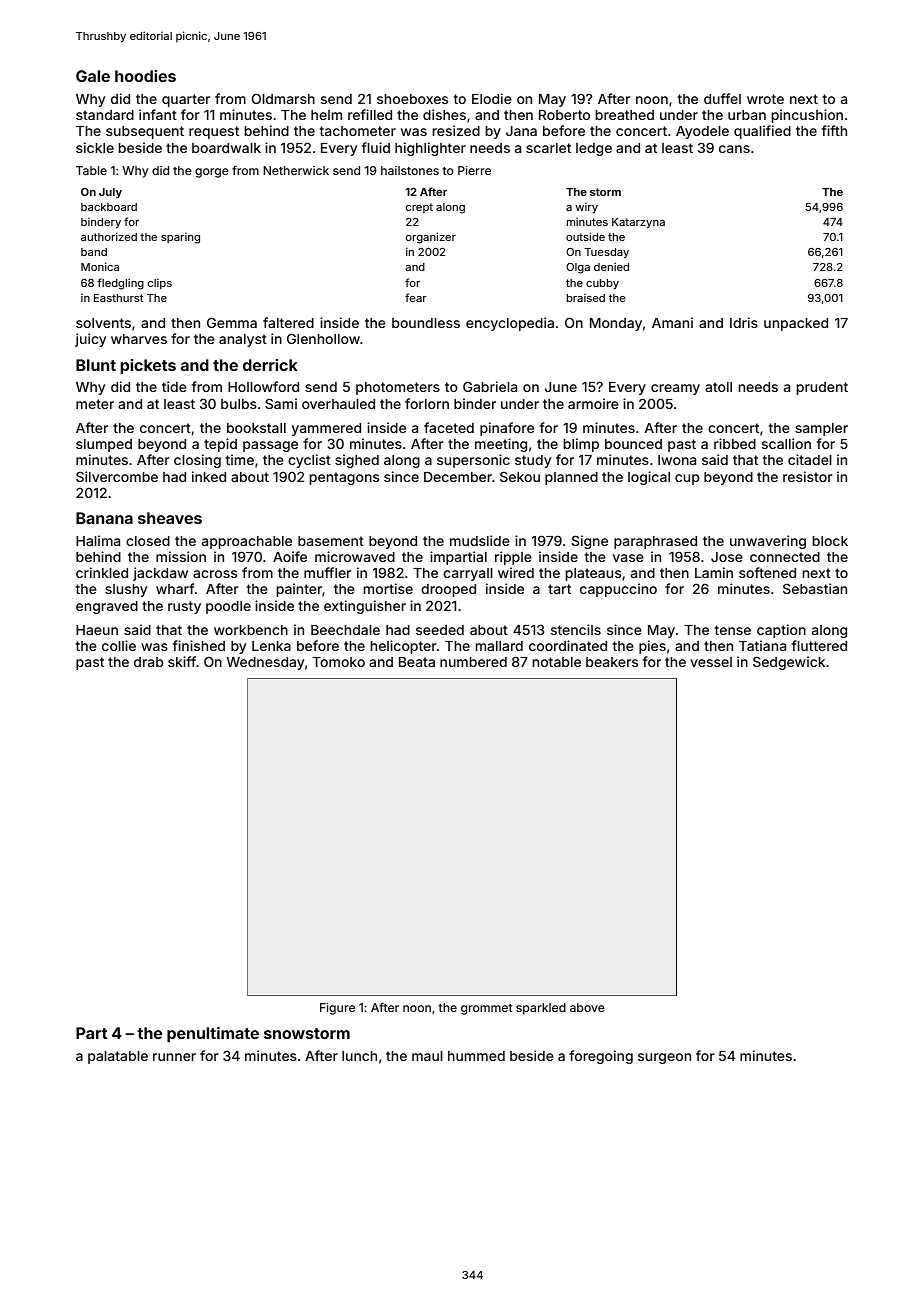 The width and height of the image is (924, 1308). I want to click on runner, so click(174, 1057).
